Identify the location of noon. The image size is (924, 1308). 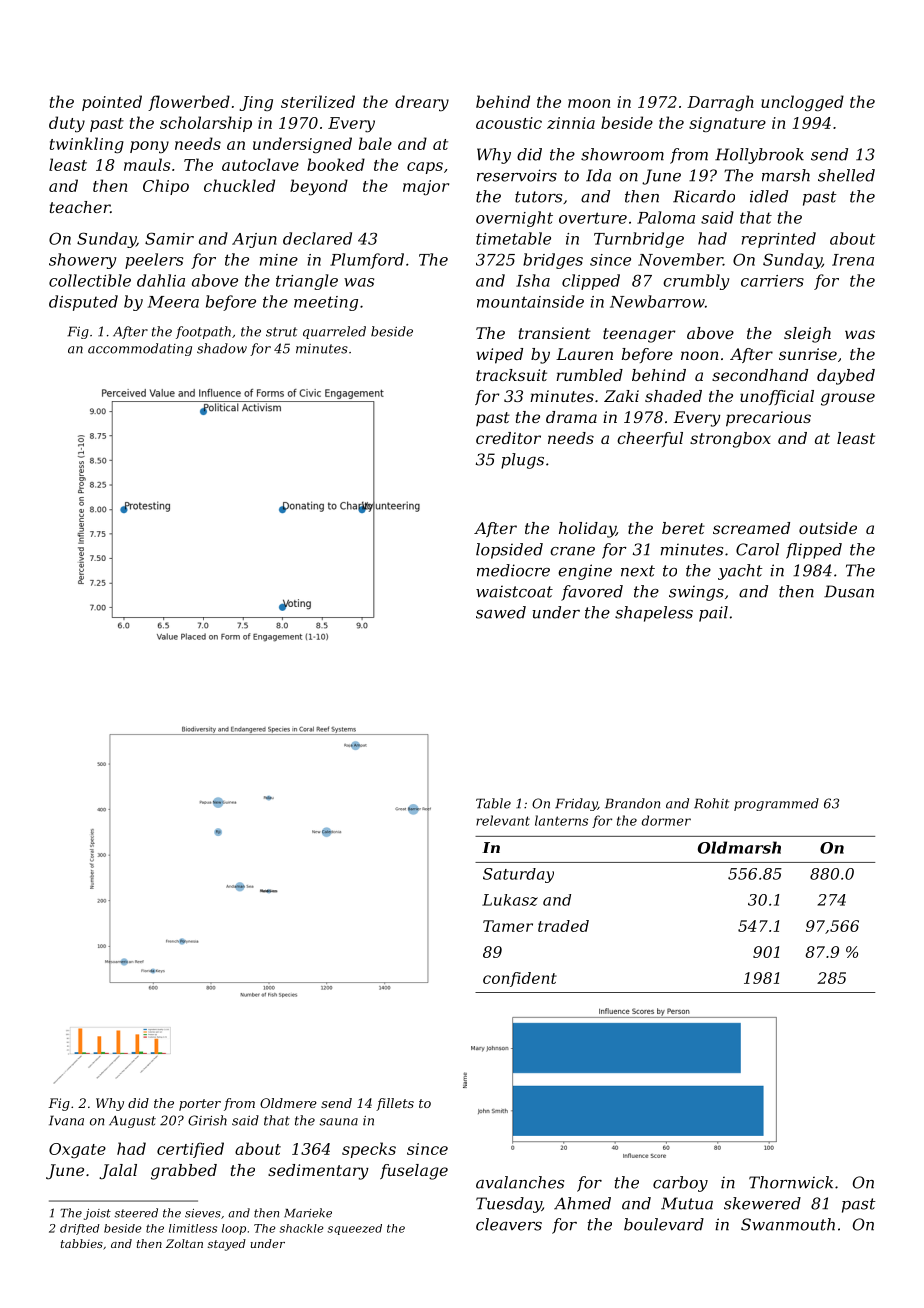
(700, 355).
